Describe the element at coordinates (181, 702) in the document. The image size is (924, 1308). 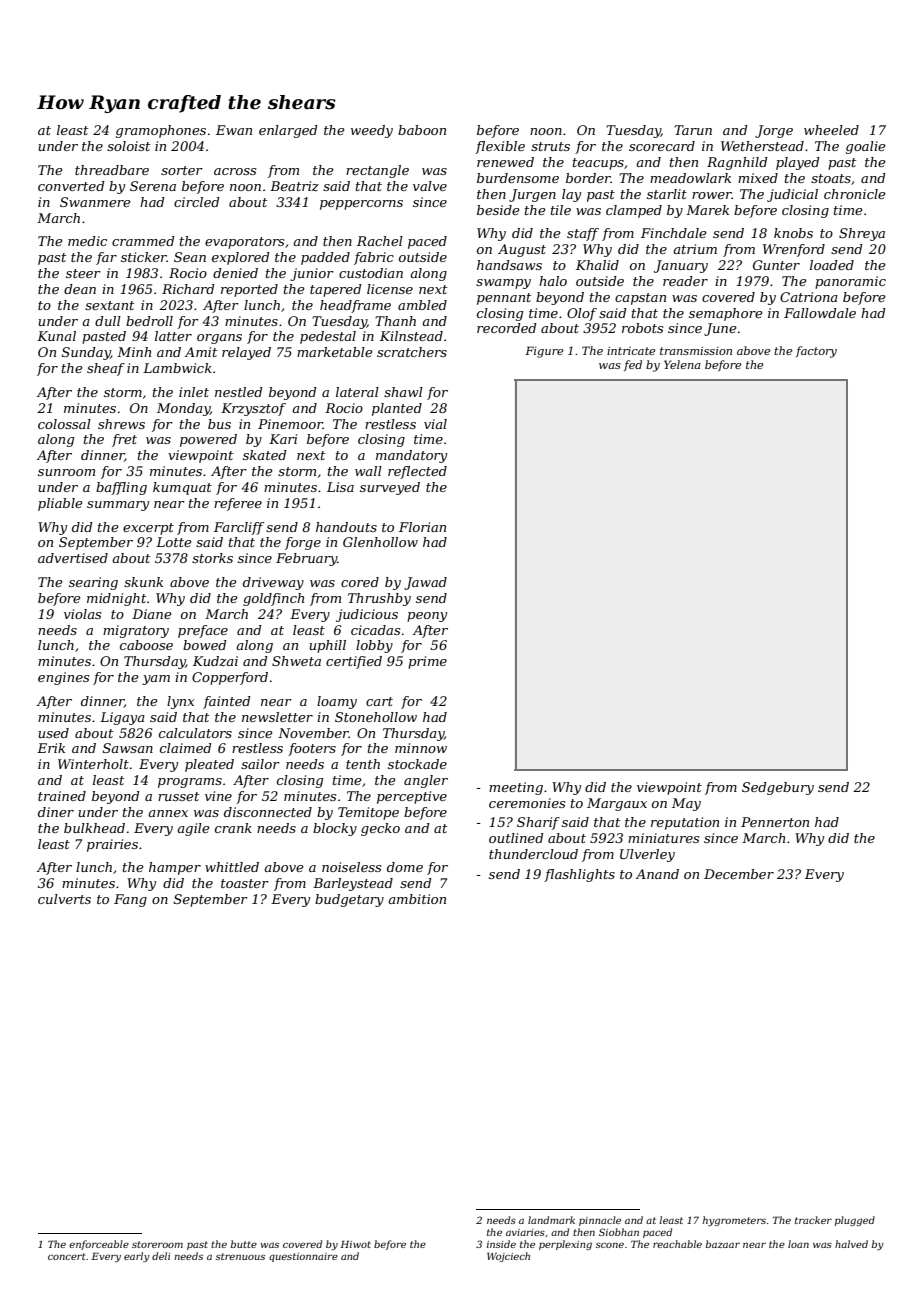
I see `lynx` at that location.
